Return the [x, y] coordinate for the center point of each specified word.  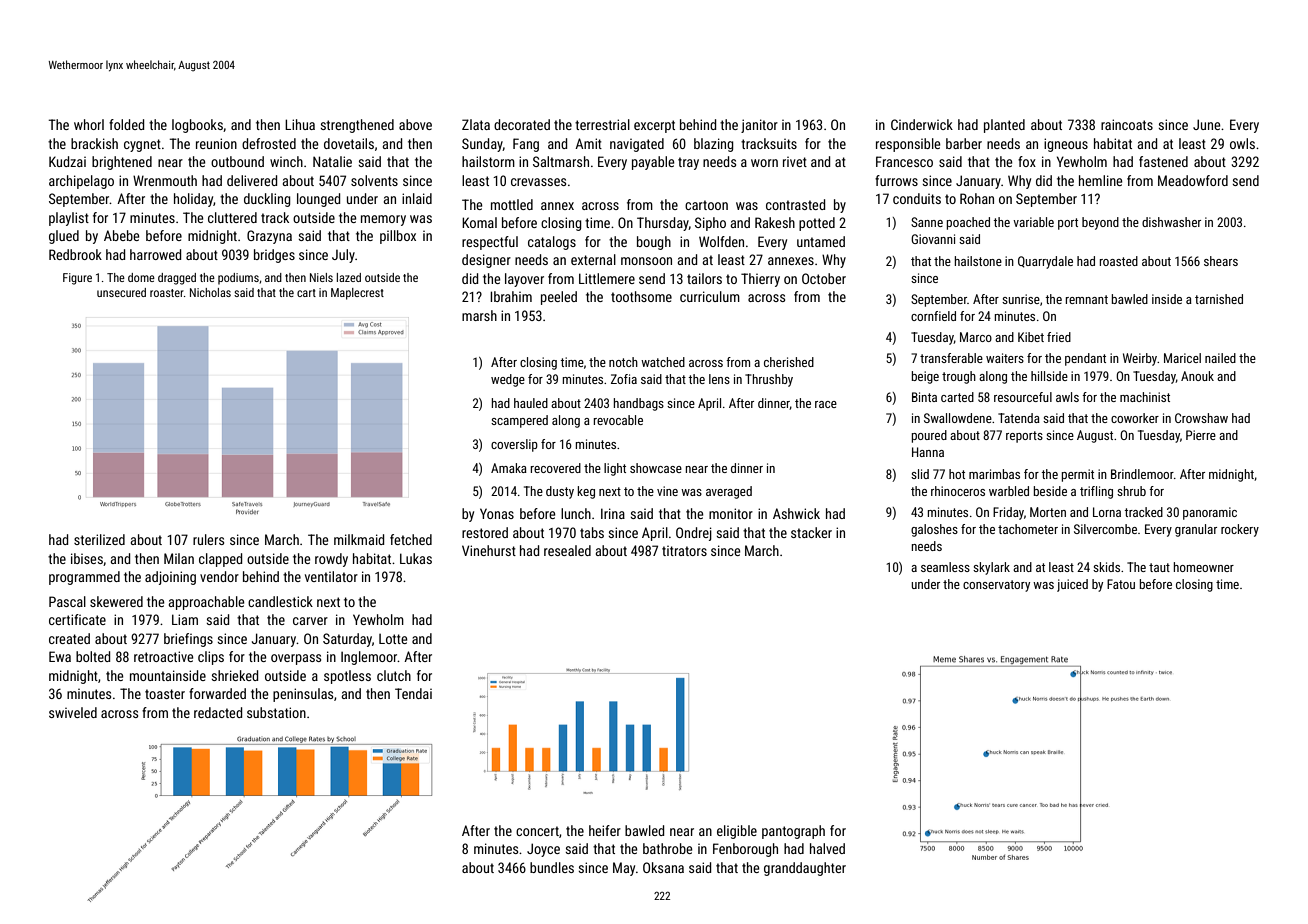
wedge [508, 380]
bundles [552, 867]
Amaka [509, 468]
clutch [394, 675]
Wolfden [721, 241]
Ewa [60, 656]
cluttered [232, 217]
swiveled [73, 712]
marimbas [994, 474]
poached [968, 223]
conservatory [996, 586]
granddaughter [805, 869]
